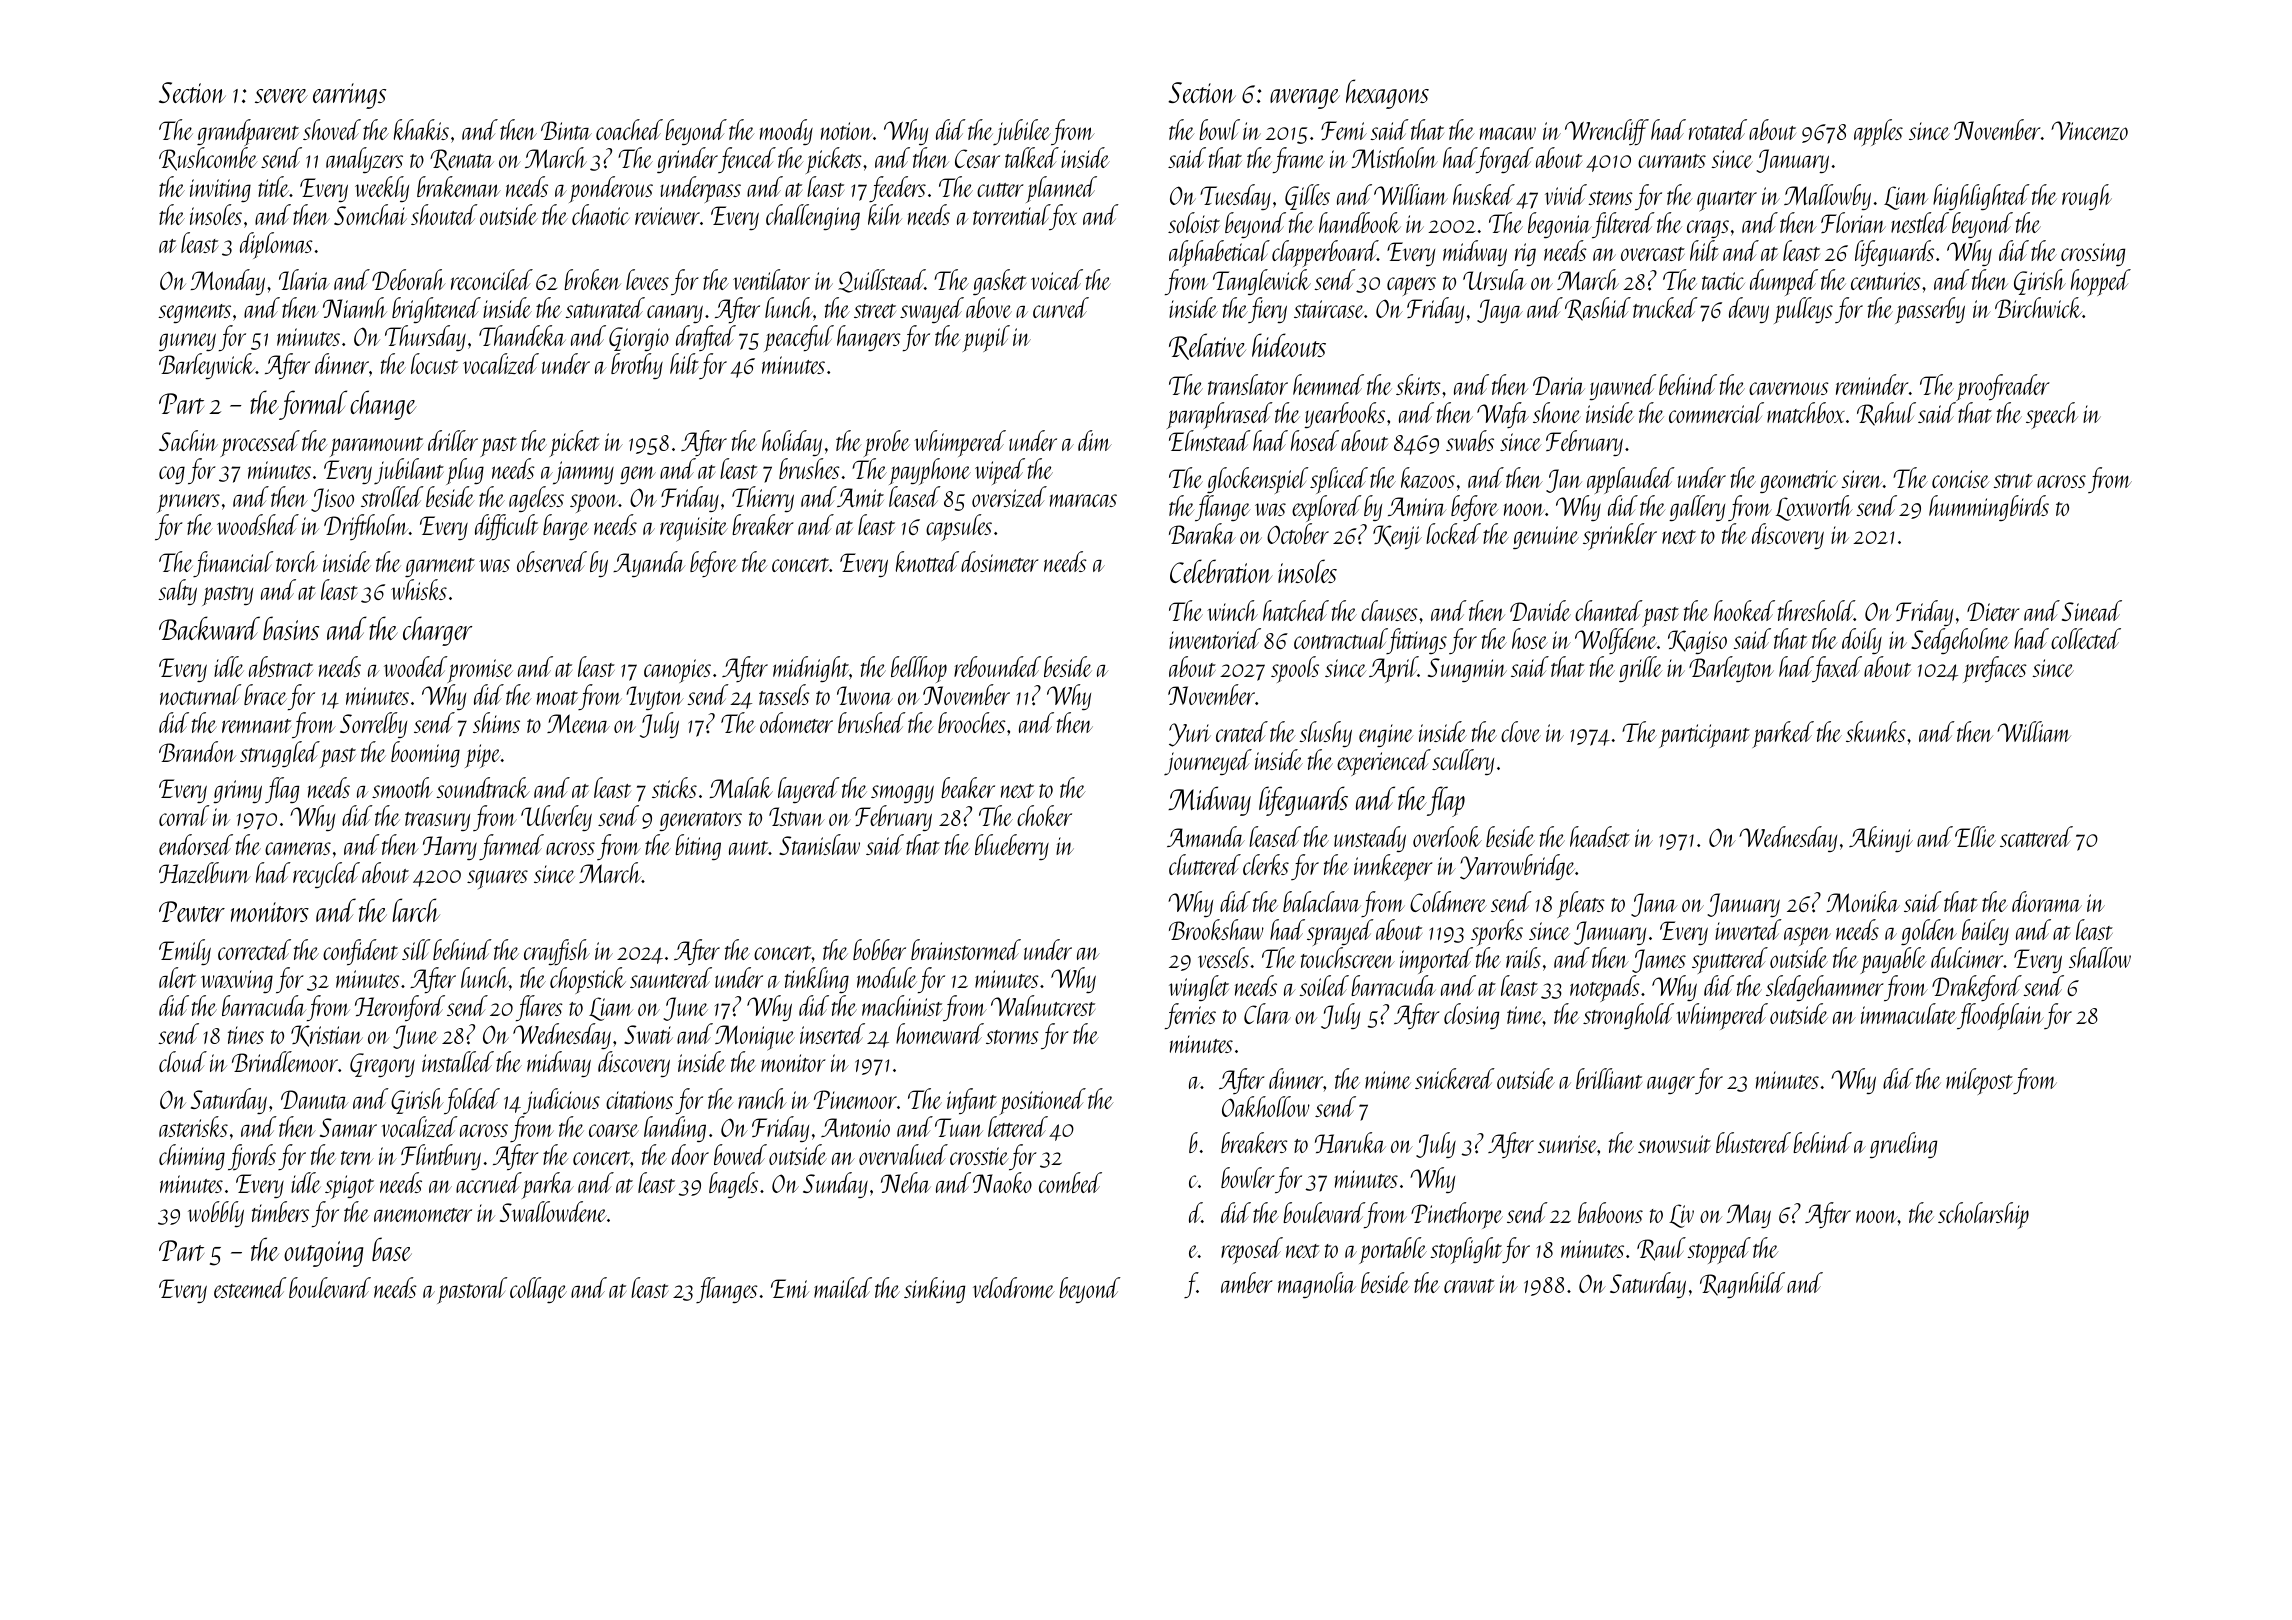  I want to click on grimy, so click(237, 791).
